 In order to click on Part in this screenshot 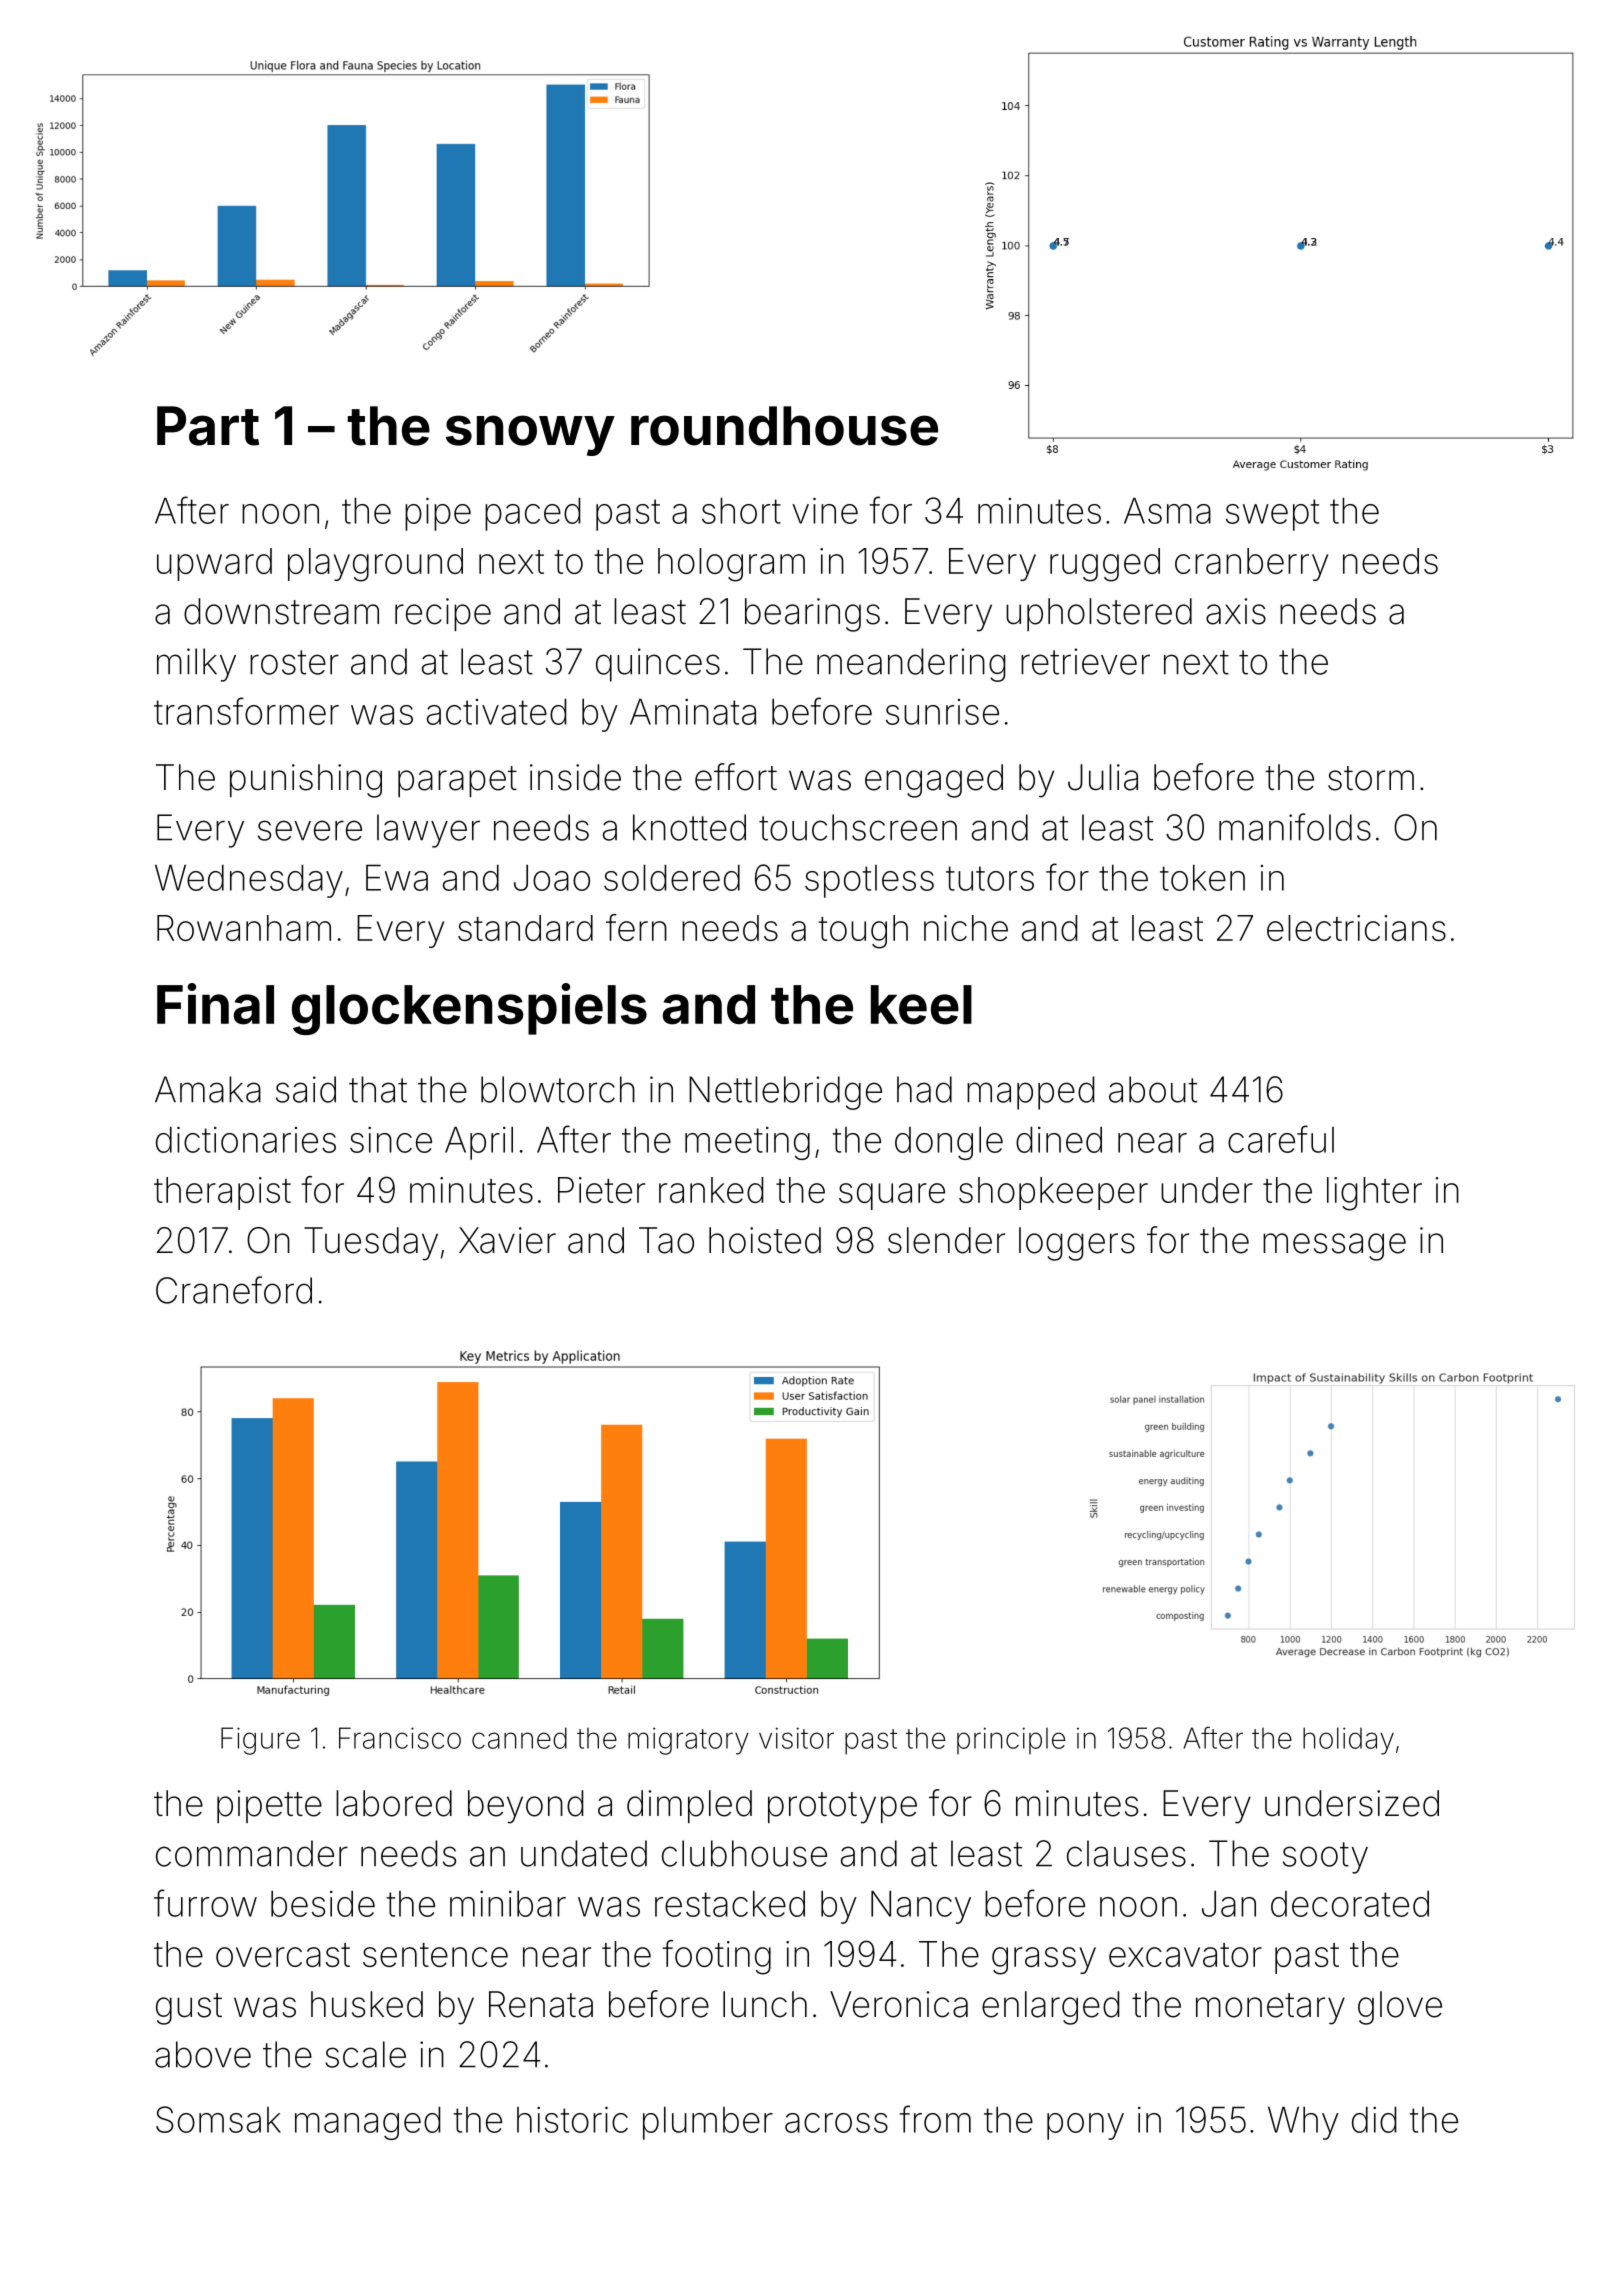, I will do `click(208, 426)`.
